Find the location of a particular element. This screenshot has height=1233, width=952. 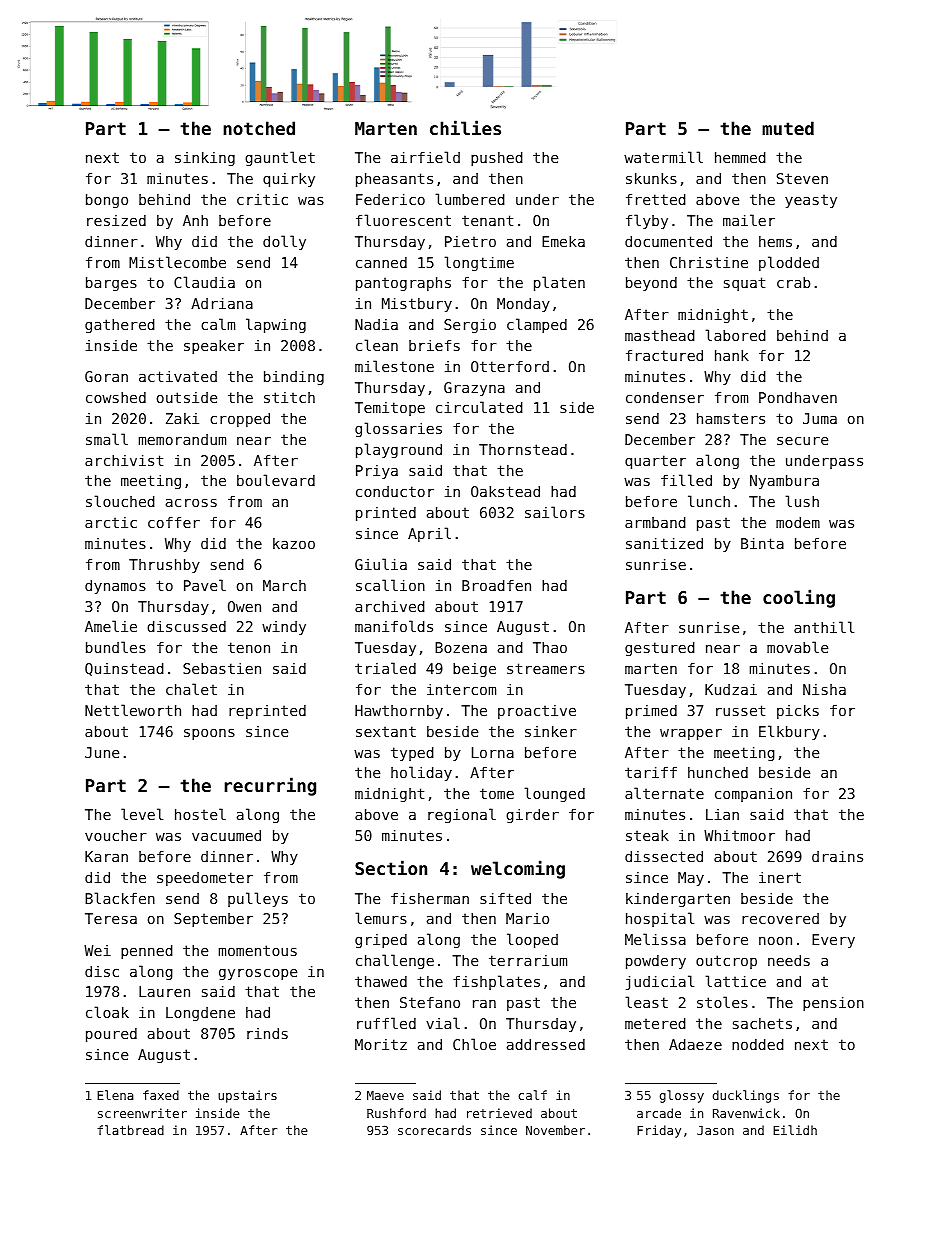

Chloe is located at coordinates (474, 1044).
